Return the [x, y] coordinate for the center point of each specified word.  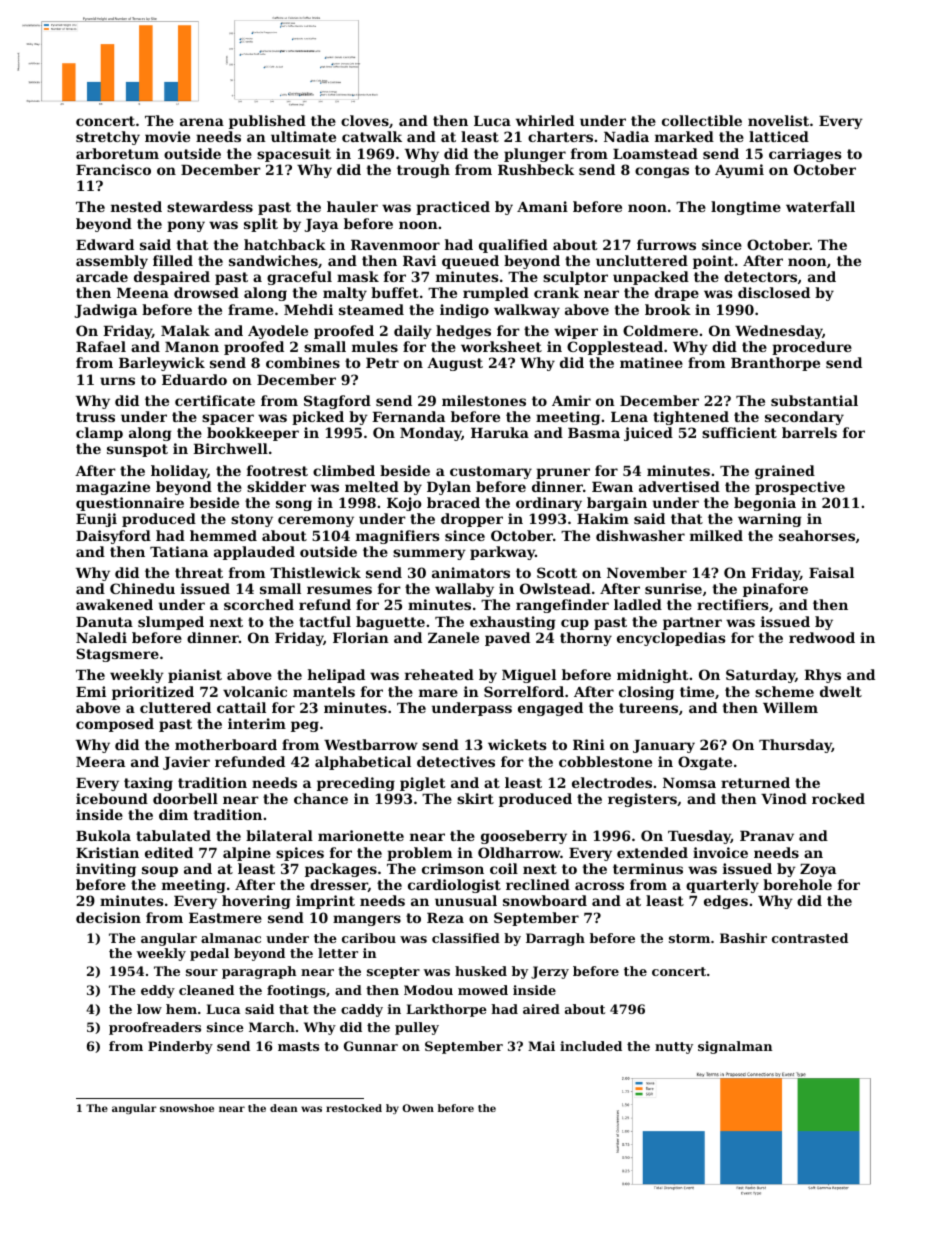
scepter [393, 973]
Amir [571, 400]
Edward [105, 244]
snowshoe [187, 1108]
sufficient [739, 432]
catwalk [372, 136]
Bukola [103, 835]
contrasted [810, 938]
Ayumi [739, 171]
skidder [276, 486]
